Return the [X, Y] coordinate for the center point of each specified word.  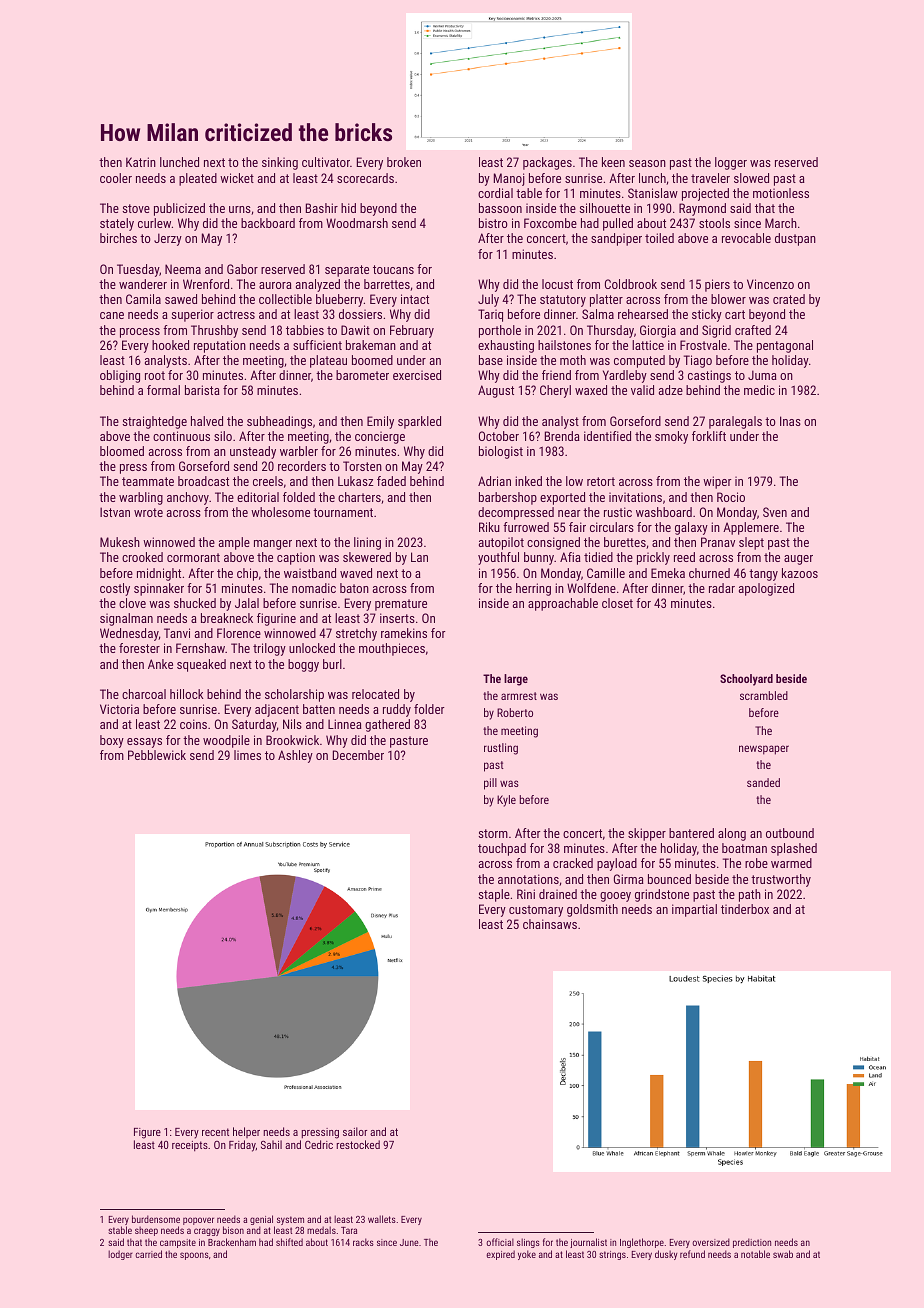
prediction [752, 1243]
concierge [380, 437]
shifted [289, 1242]
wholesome [280, 512]
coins [193, 724]
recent [215, 1132]
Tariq [490, 315]
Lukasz [356, 481]
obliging [120, 376]
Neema [183, 269]
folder [429, 709]
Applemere [751, 528]
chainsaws [550, 924]
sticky [707, 315]
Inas [790, 421]
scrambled [764, 695]
